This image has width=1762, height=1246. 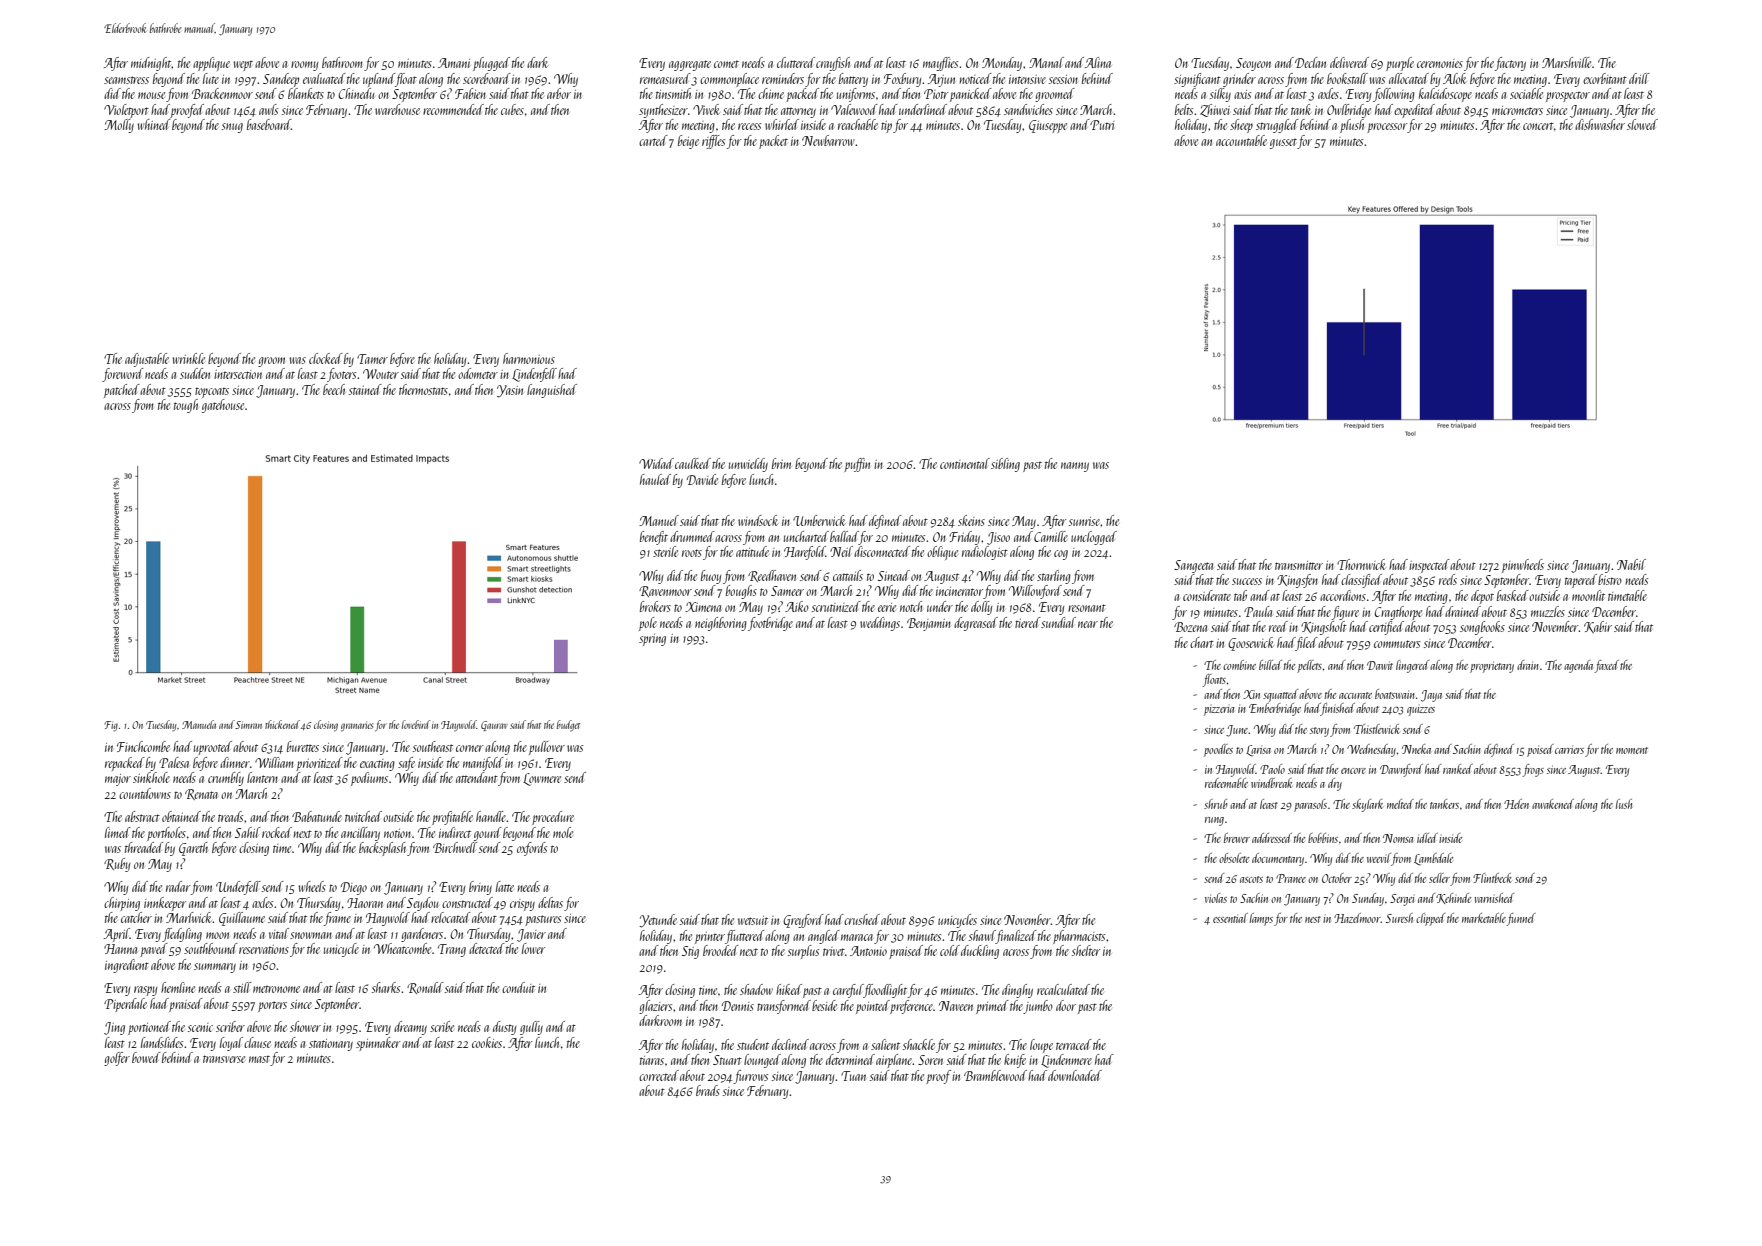 I want to click on continental, so click(x=965, y=463).
